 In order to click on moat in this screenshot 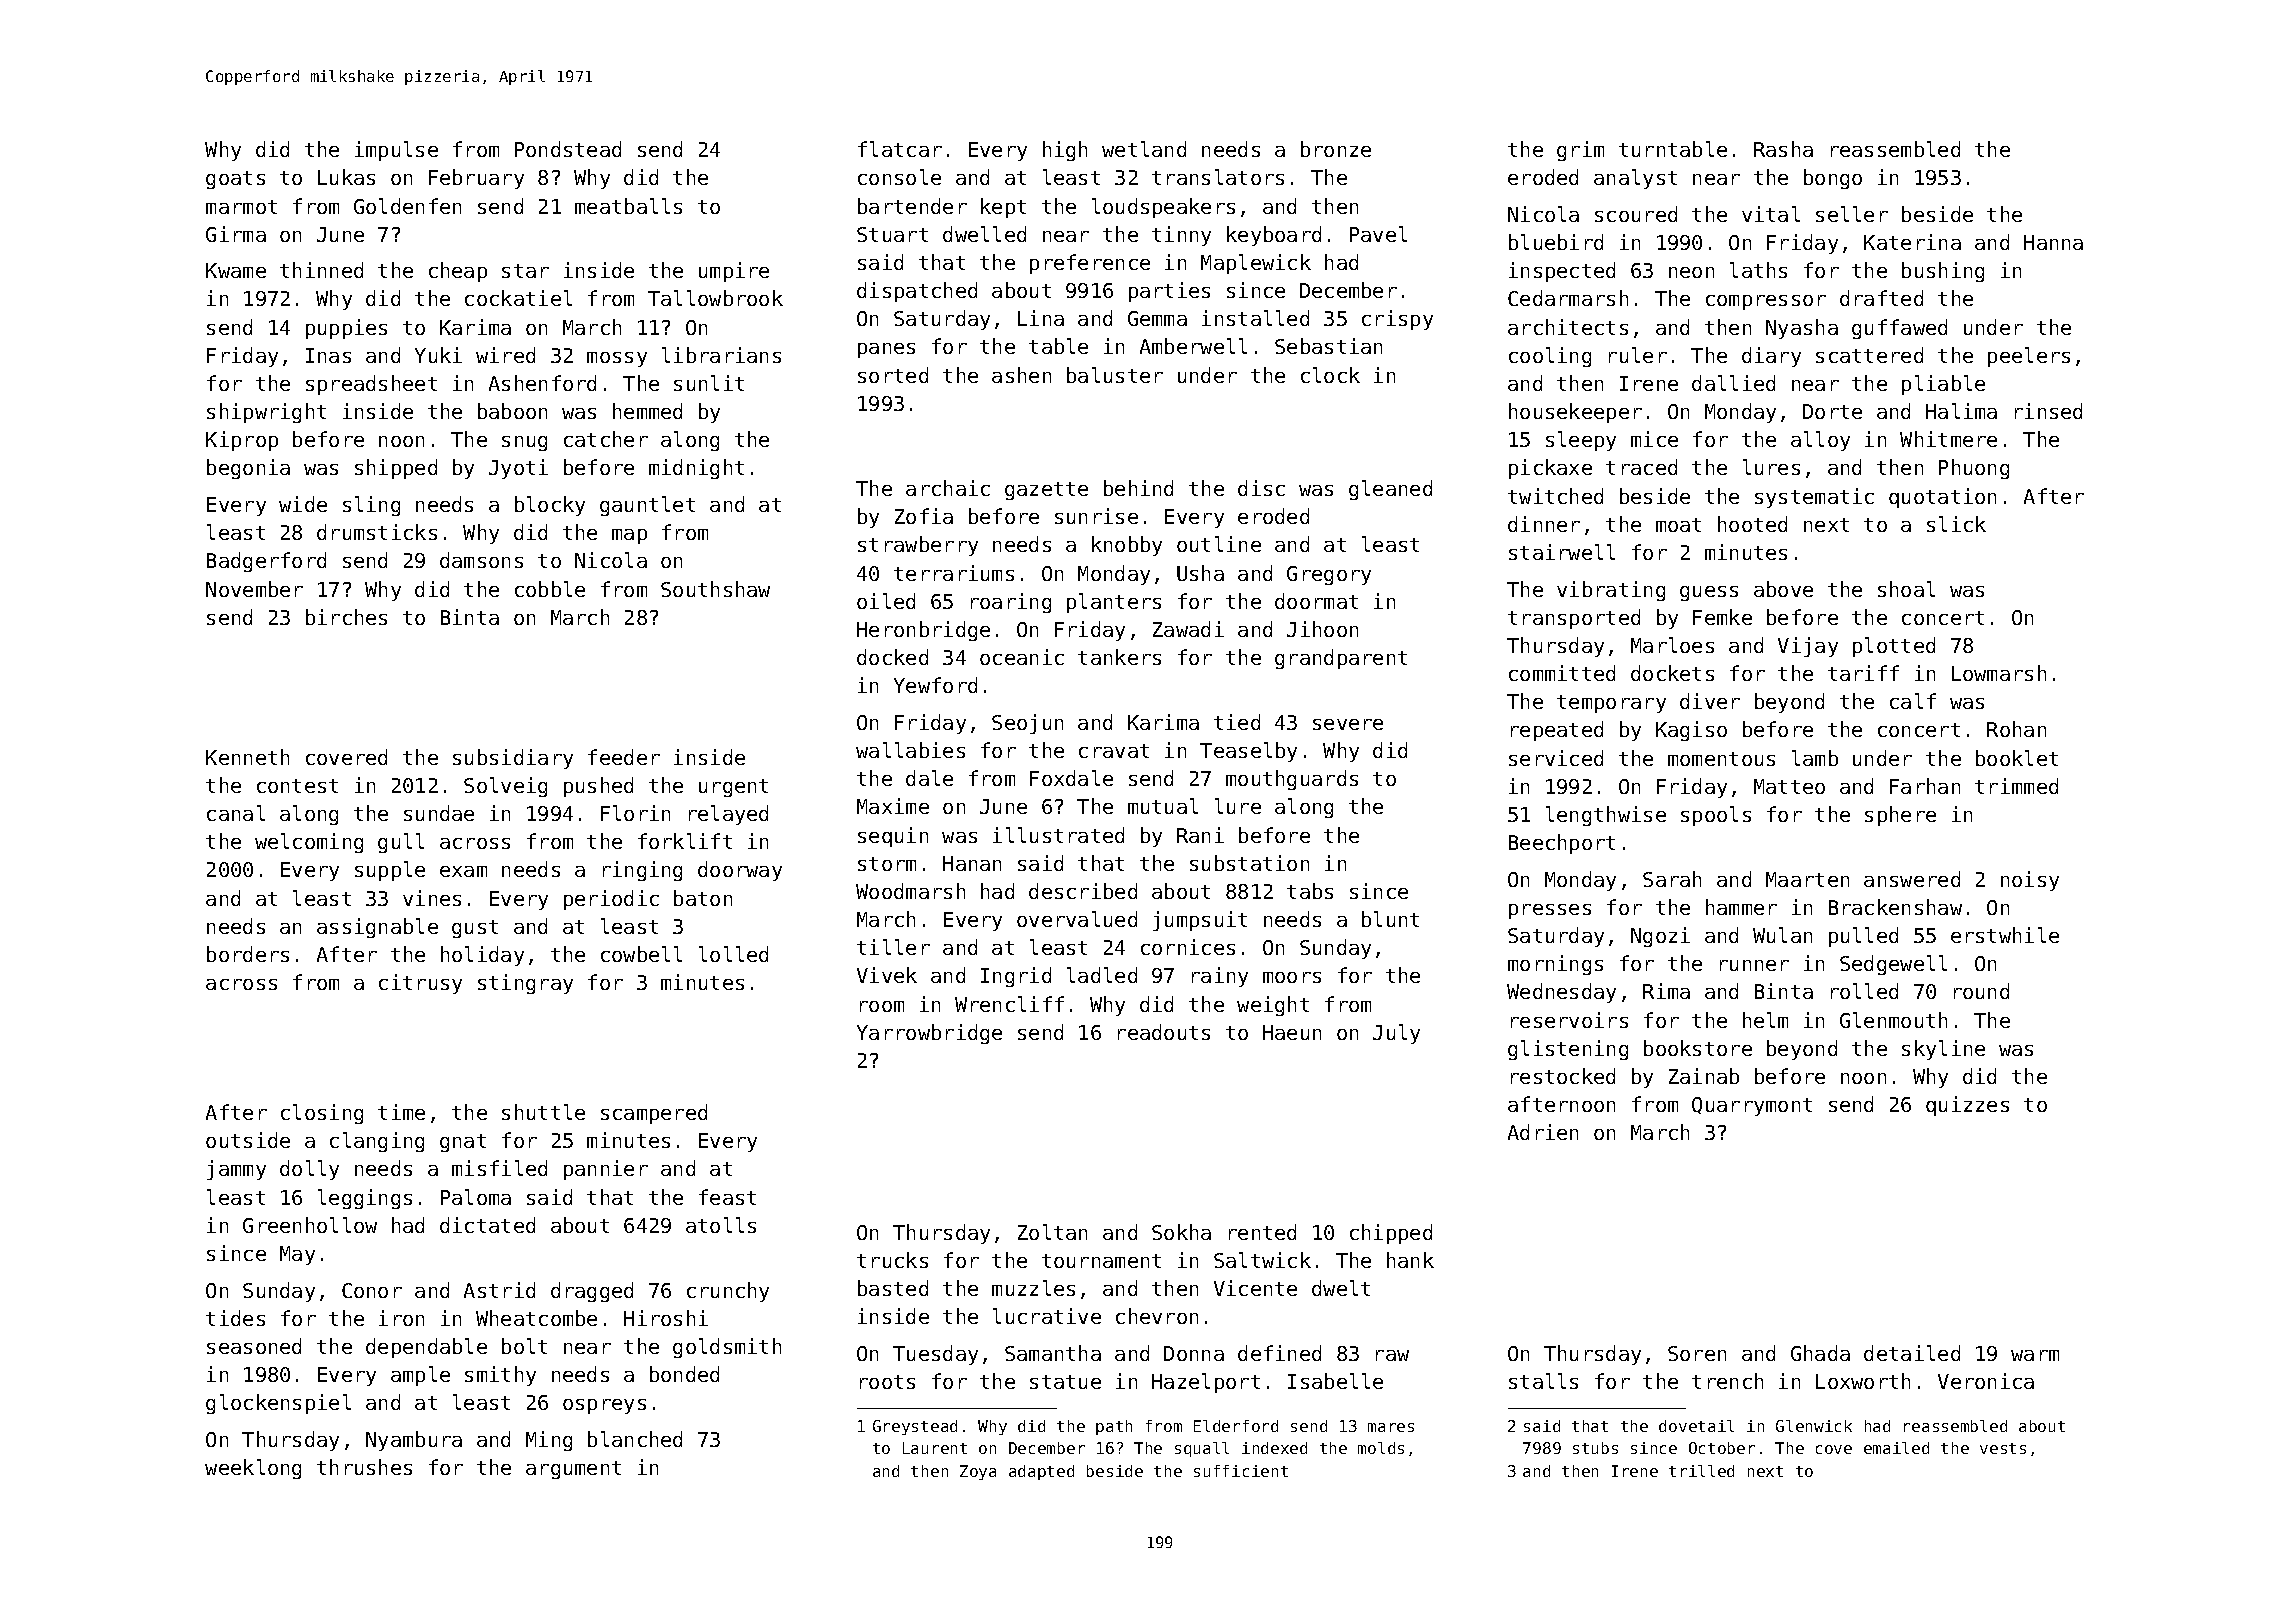, I will do `click(1678, 525)`.
